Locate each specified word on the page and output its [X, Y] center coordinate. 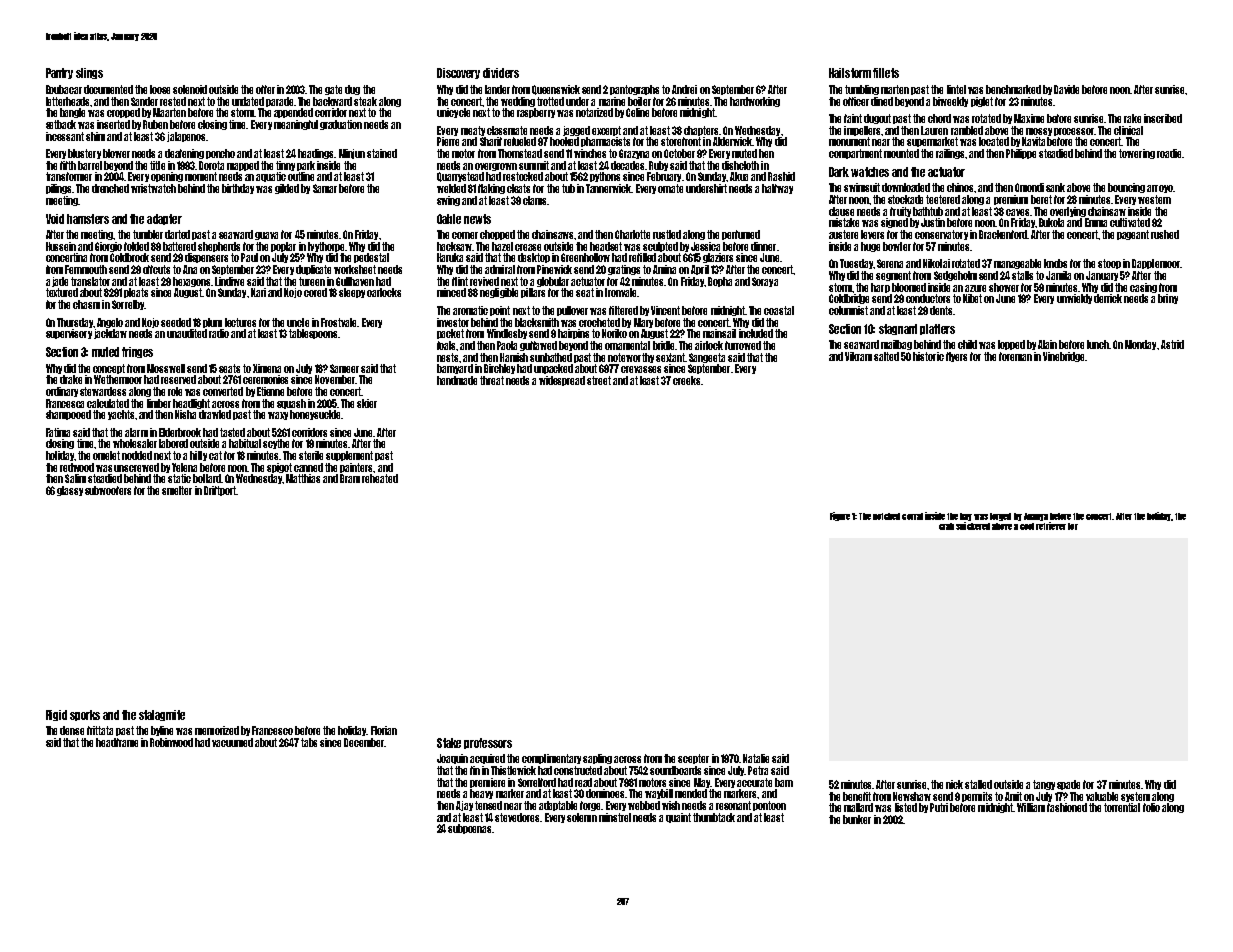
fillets [886, 73]
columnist [848, 310]
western [1154, 199]
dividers [501, 73]
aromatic [470, 310]
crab [946, 526]
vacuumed [232, 742]
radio [219, 333]
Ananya [1036, 517]
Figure [840, 516]
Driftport [220, 491]
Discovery [458, 73]
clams [534, 200]
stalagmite [162, 715]
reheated [380, 478]
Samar [325, 188]
